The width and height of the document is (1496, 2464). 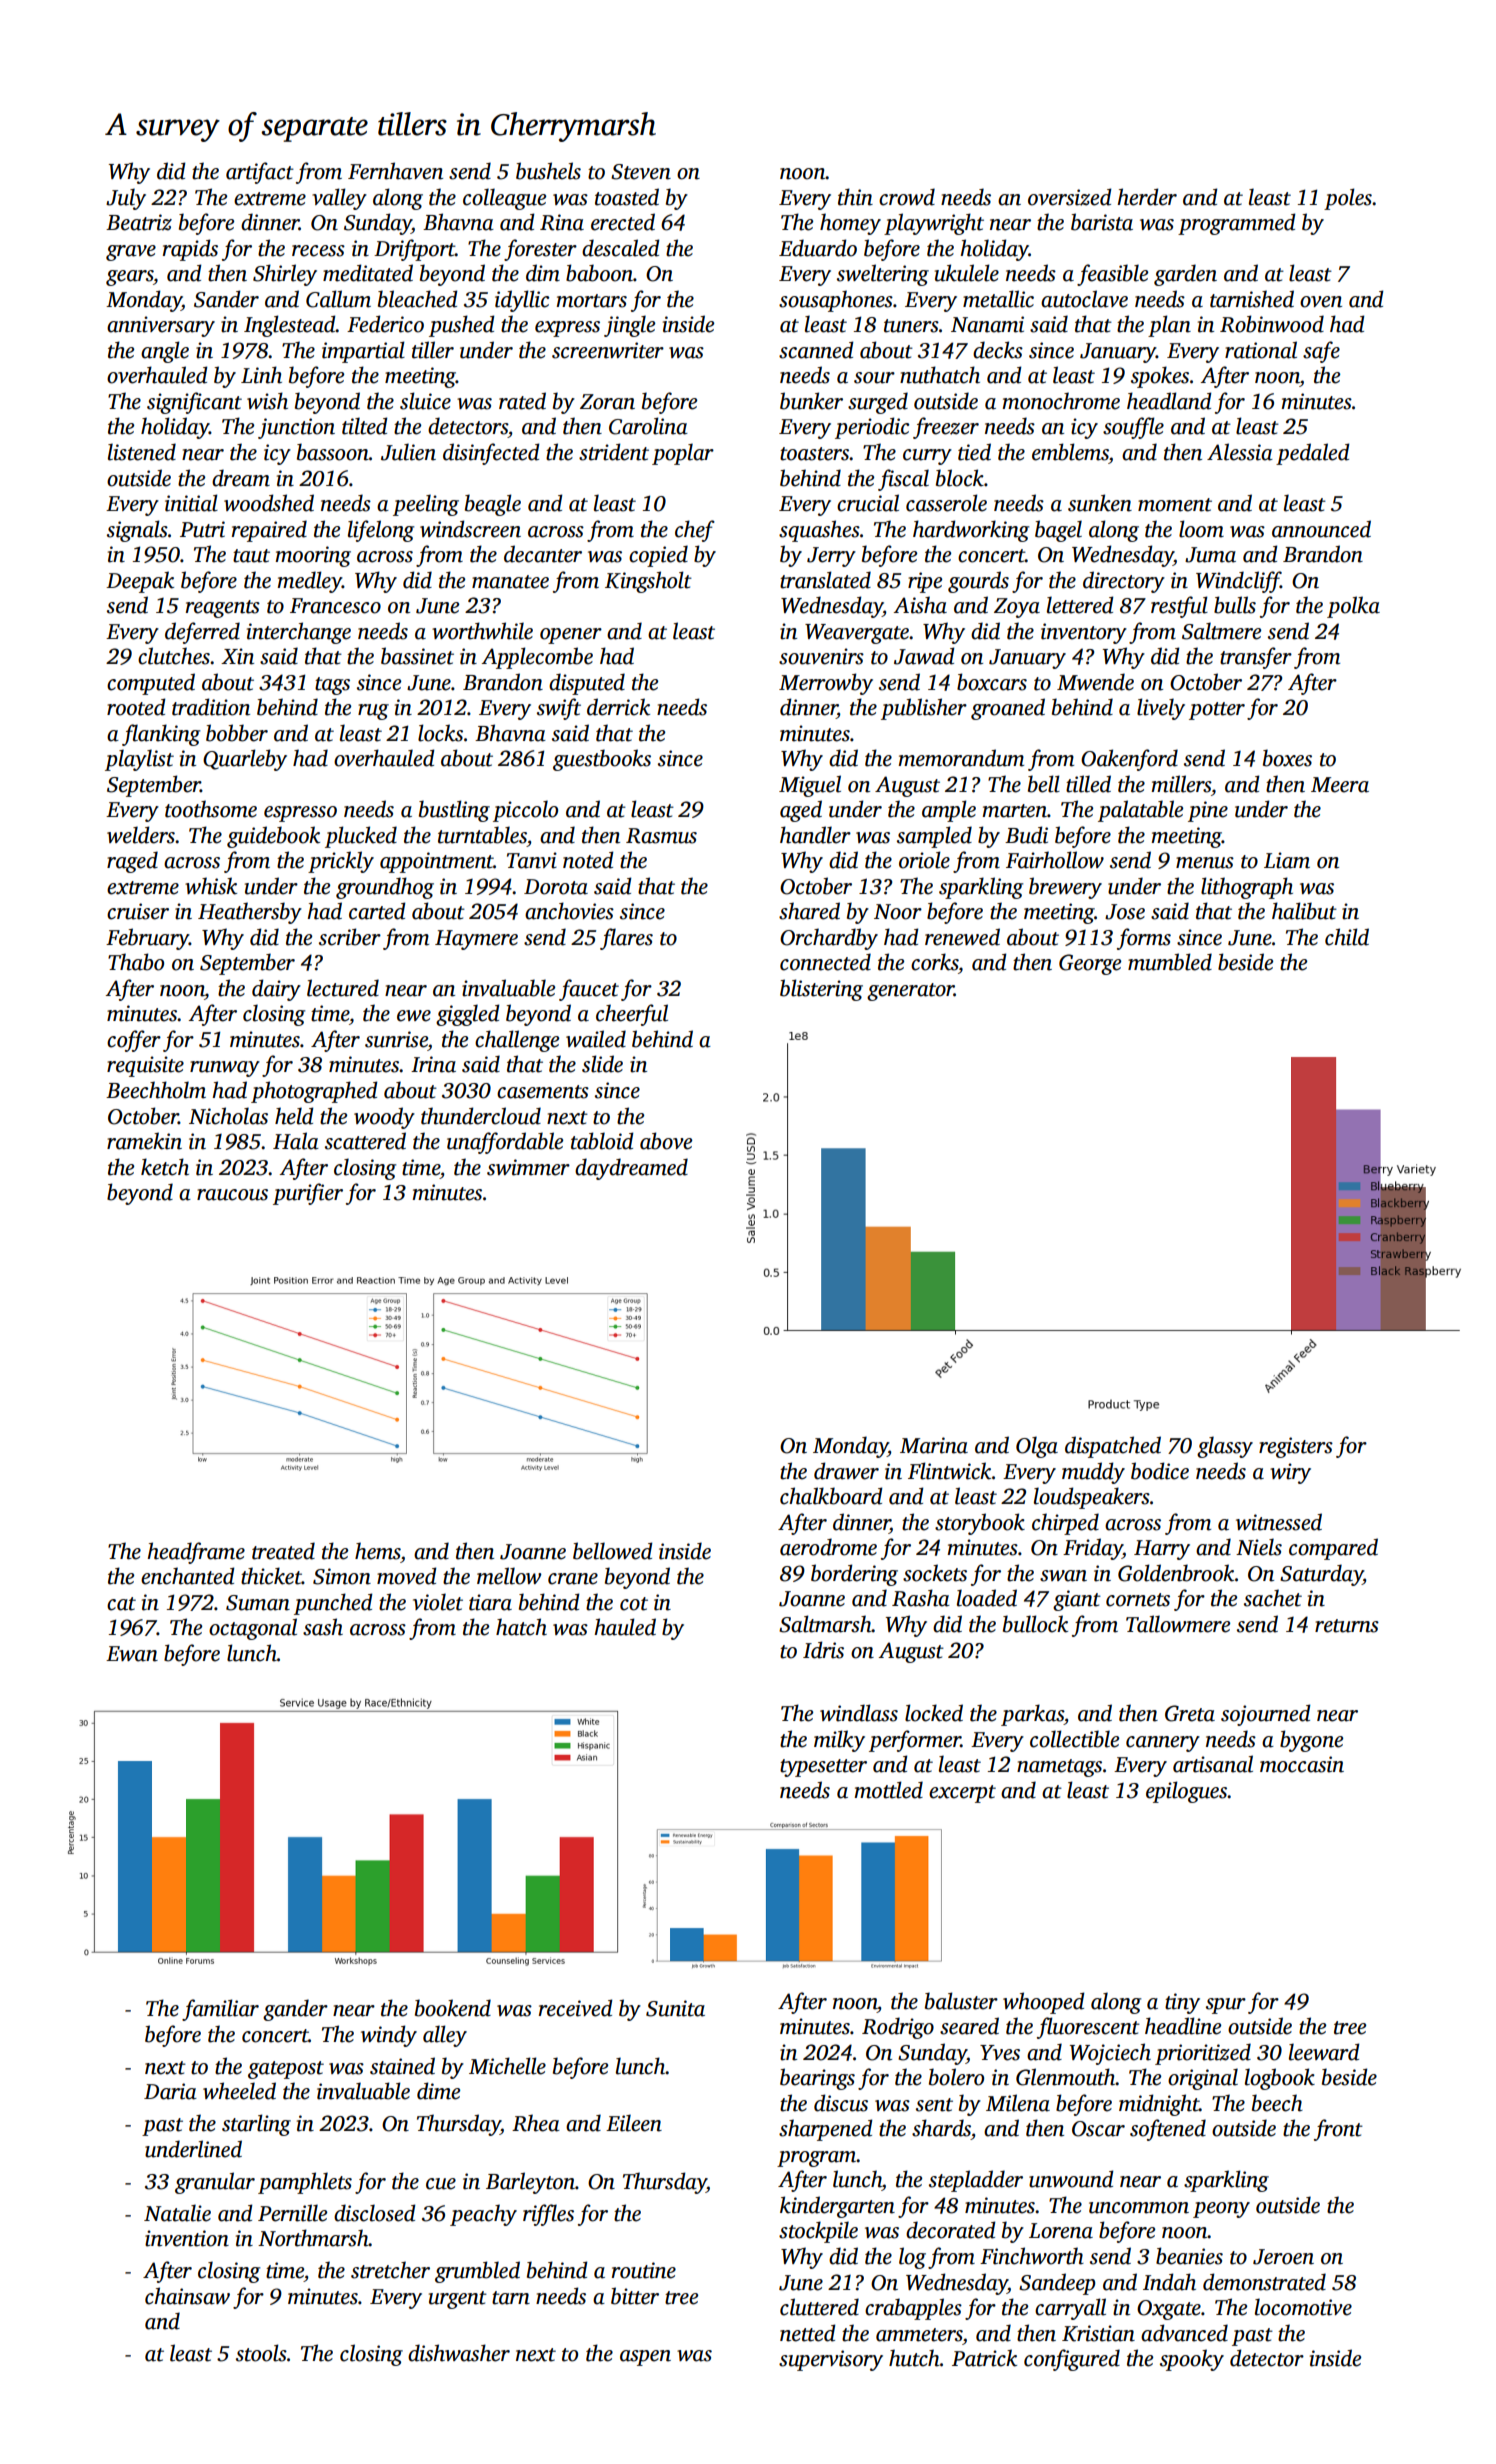 I want to click on pamphlets, so click(x=305, y=2183).
